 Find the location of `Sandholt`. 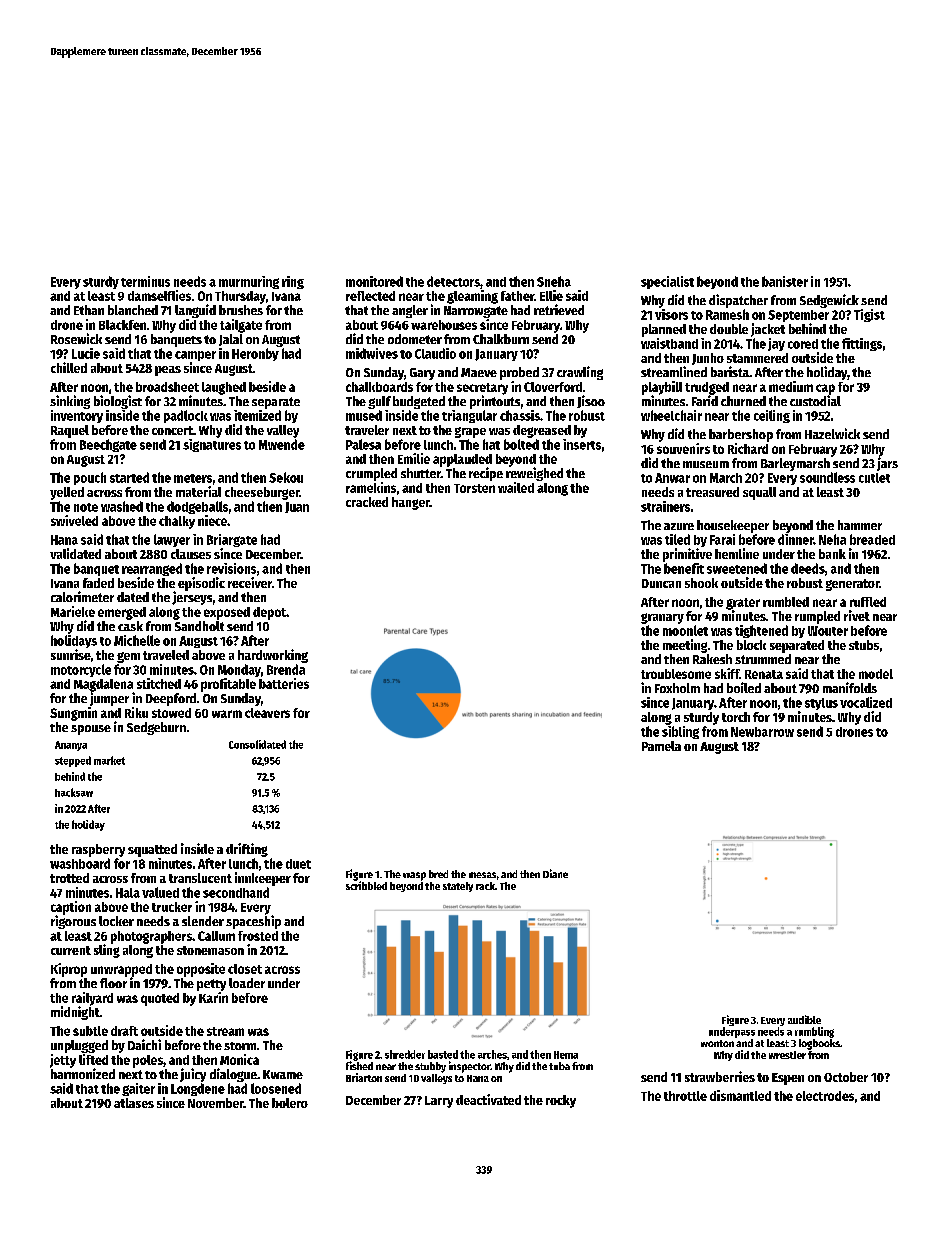

Sandholt is located at coordinates (199, 626).
